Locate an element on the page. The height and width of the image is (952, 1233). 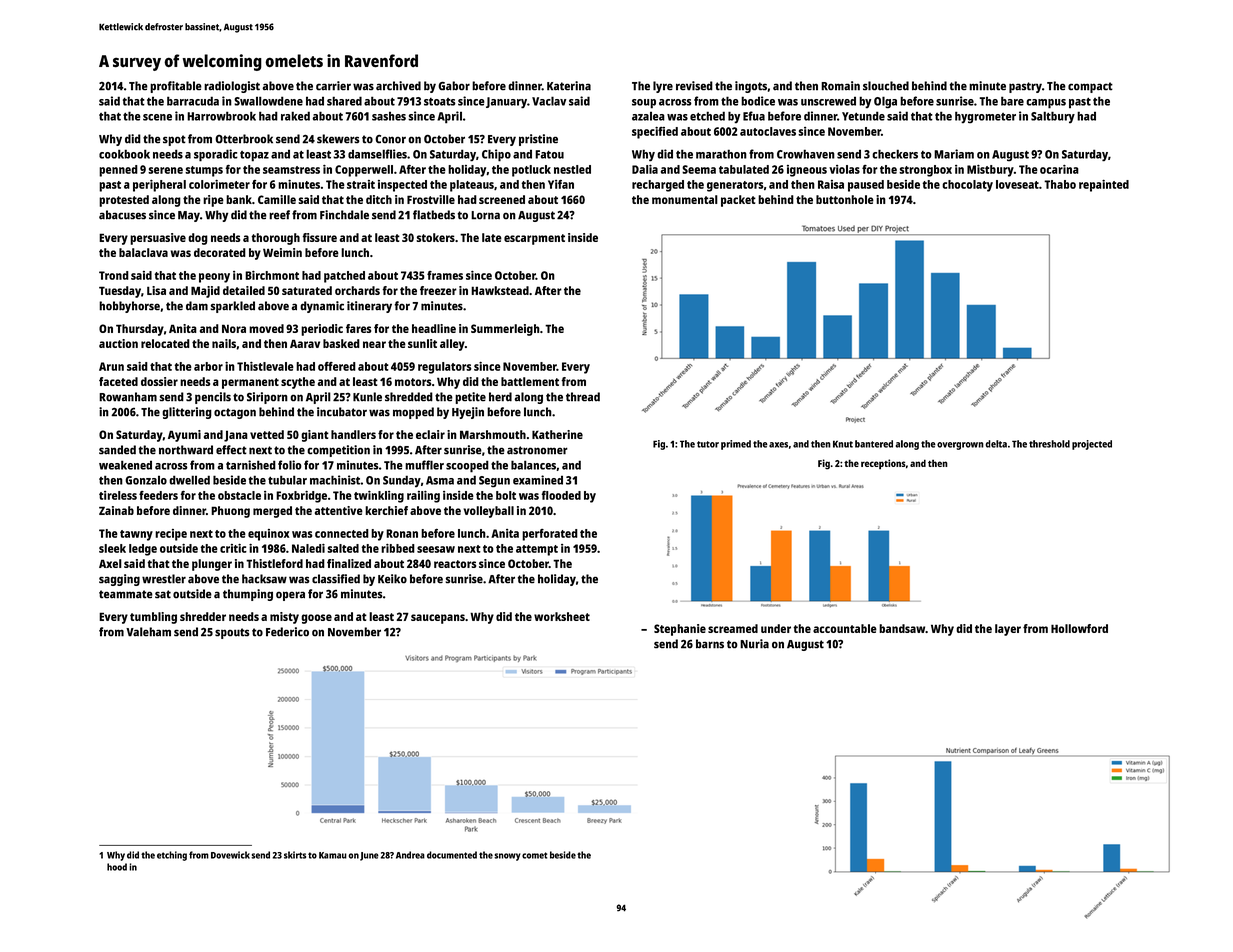
Hollowford is located at coordinates (1079, 628).
